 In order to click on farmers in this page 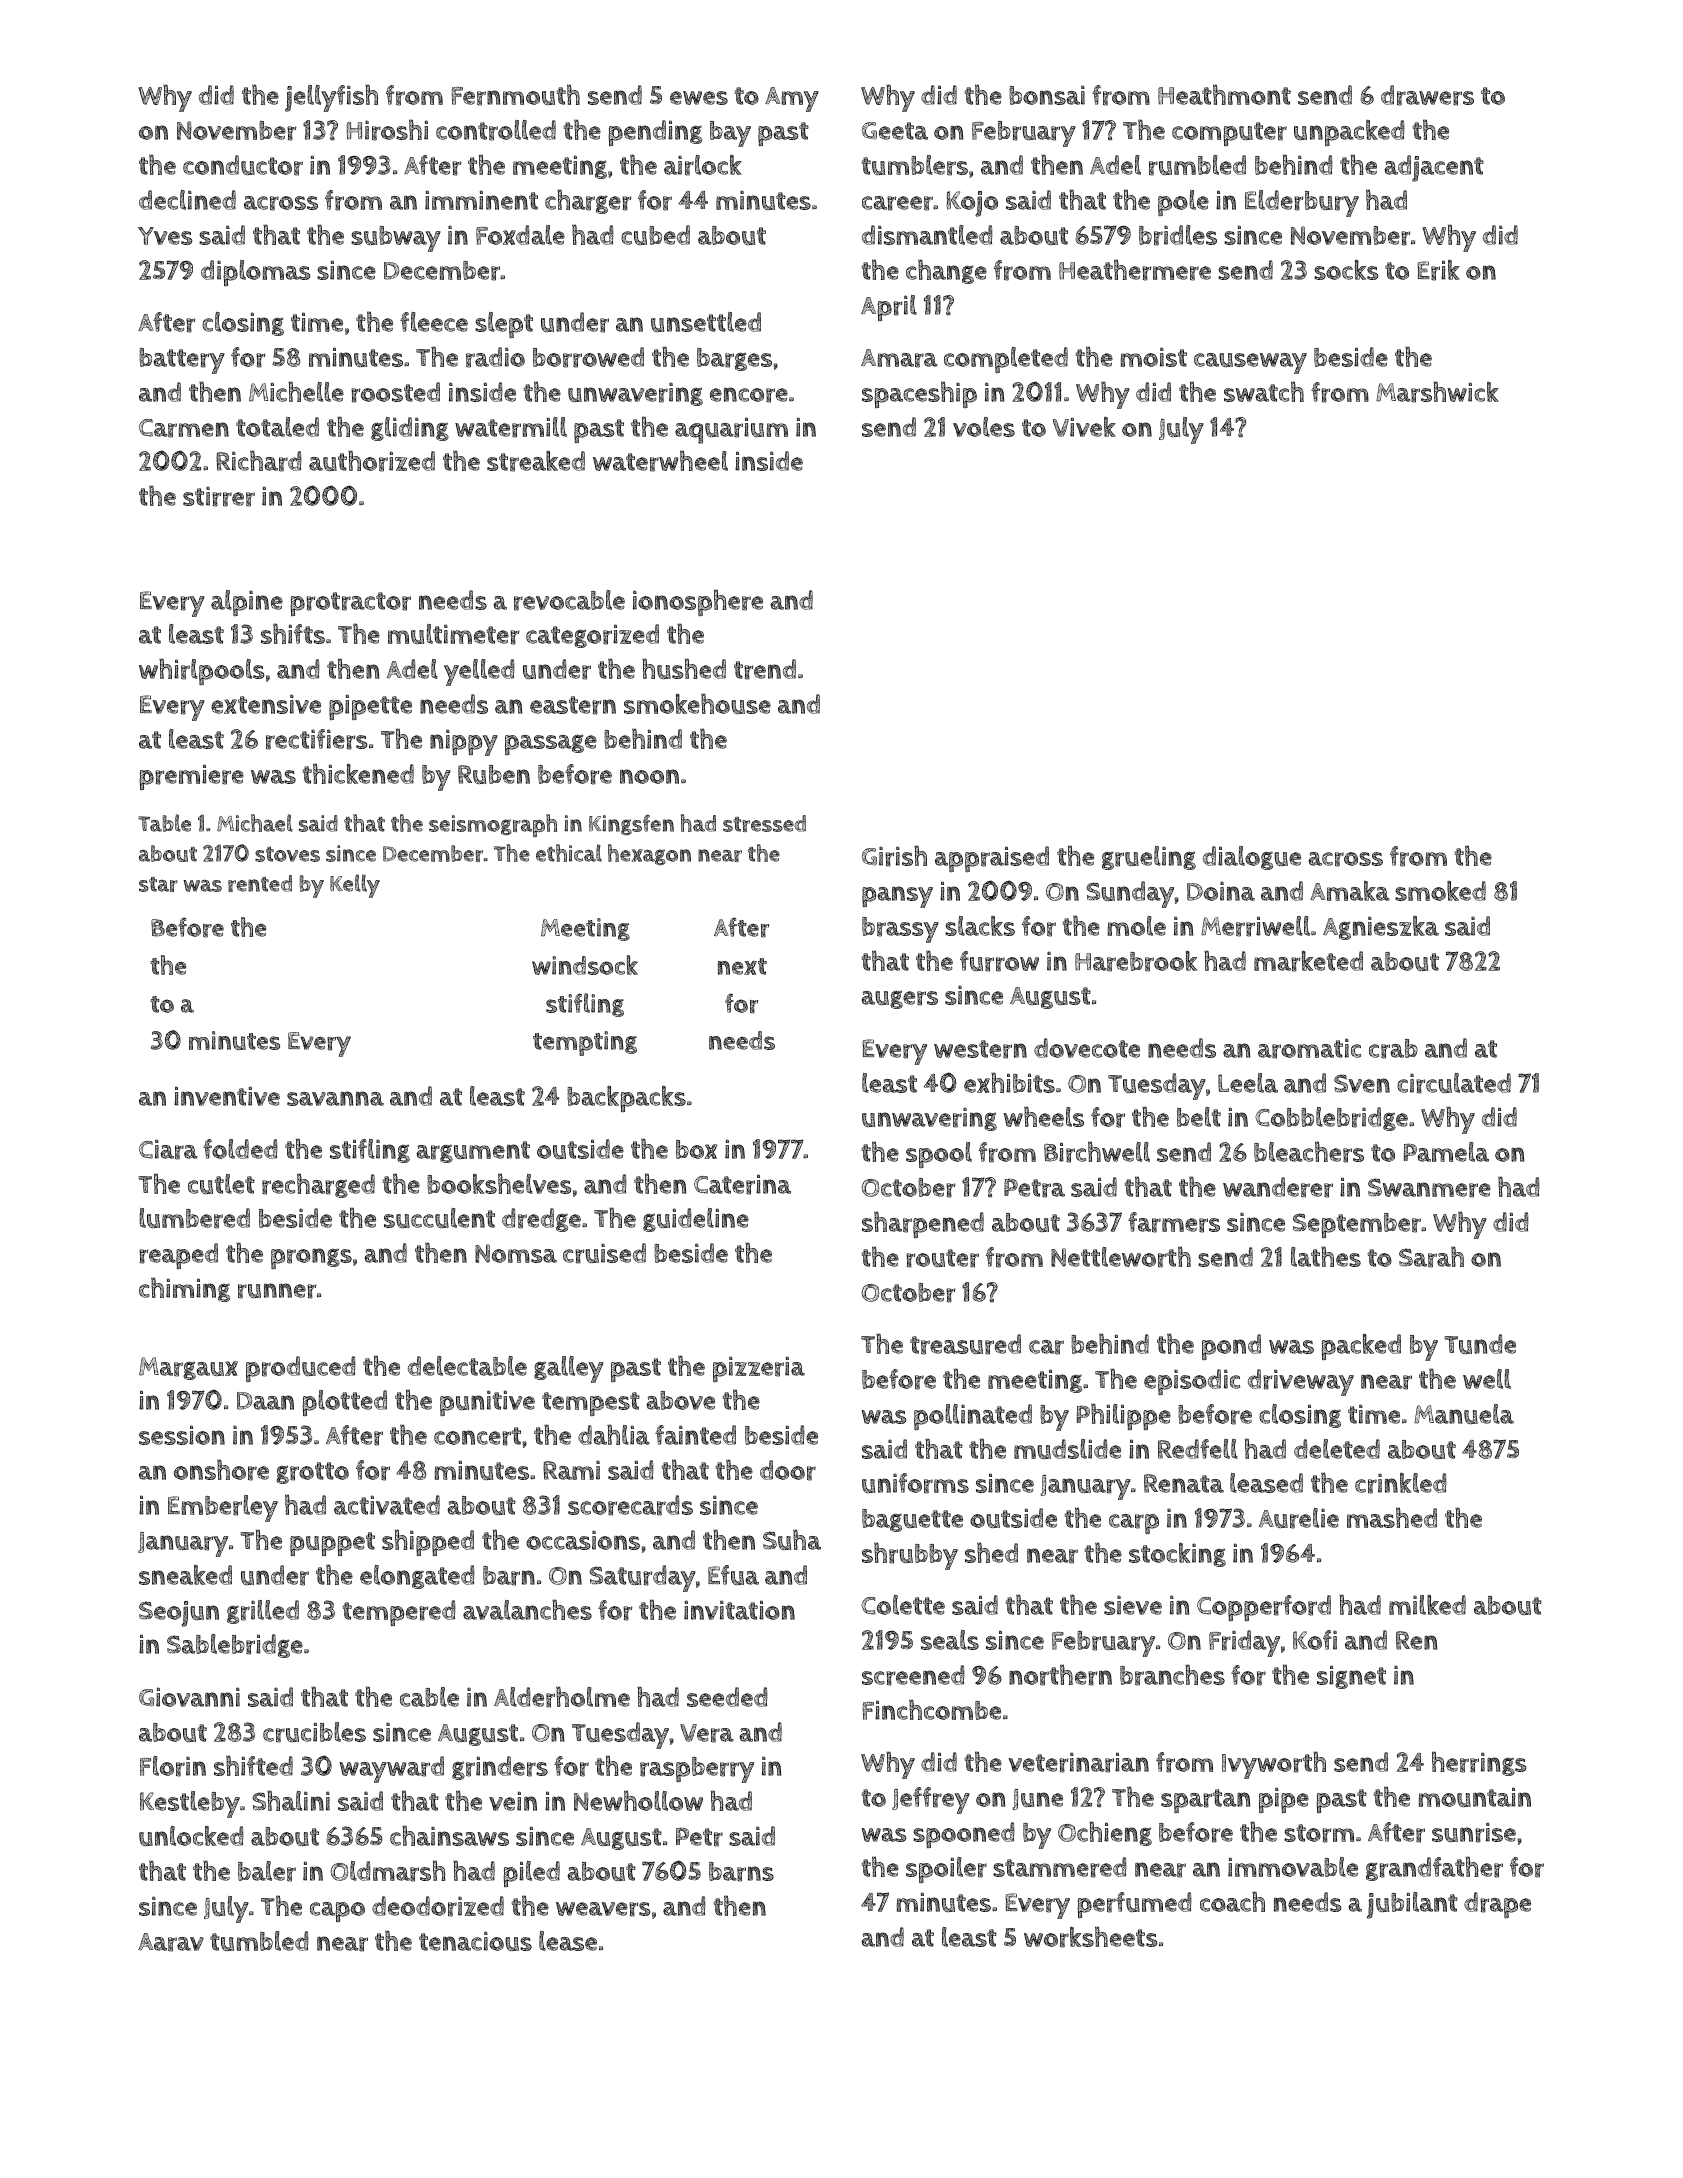, I will do `click(1174, 1222)`.
